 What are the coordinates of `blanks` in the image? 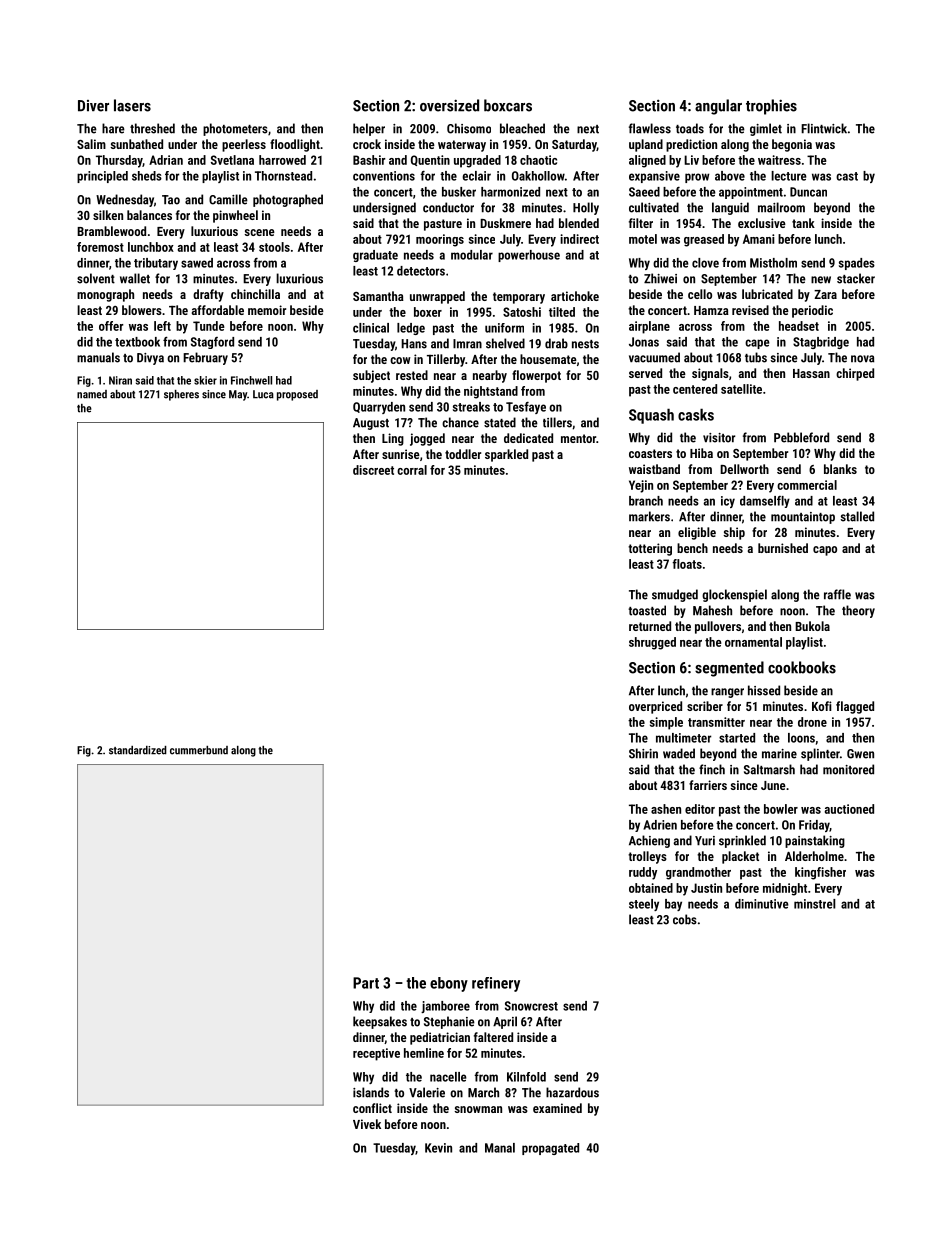 It's located at (840, 469).
